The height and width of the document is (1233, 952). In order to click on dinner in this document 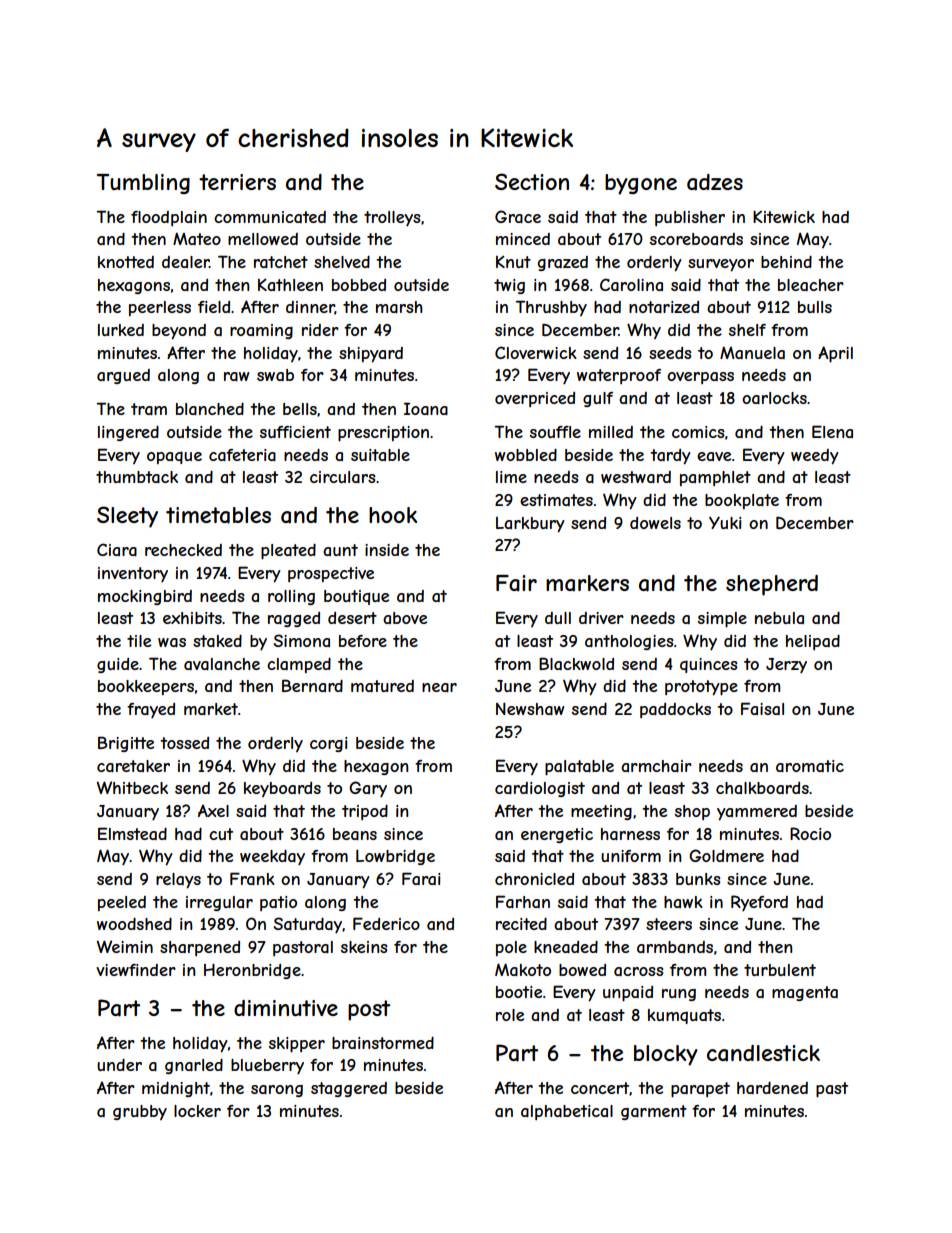, I will do `click(310, 308)`.
